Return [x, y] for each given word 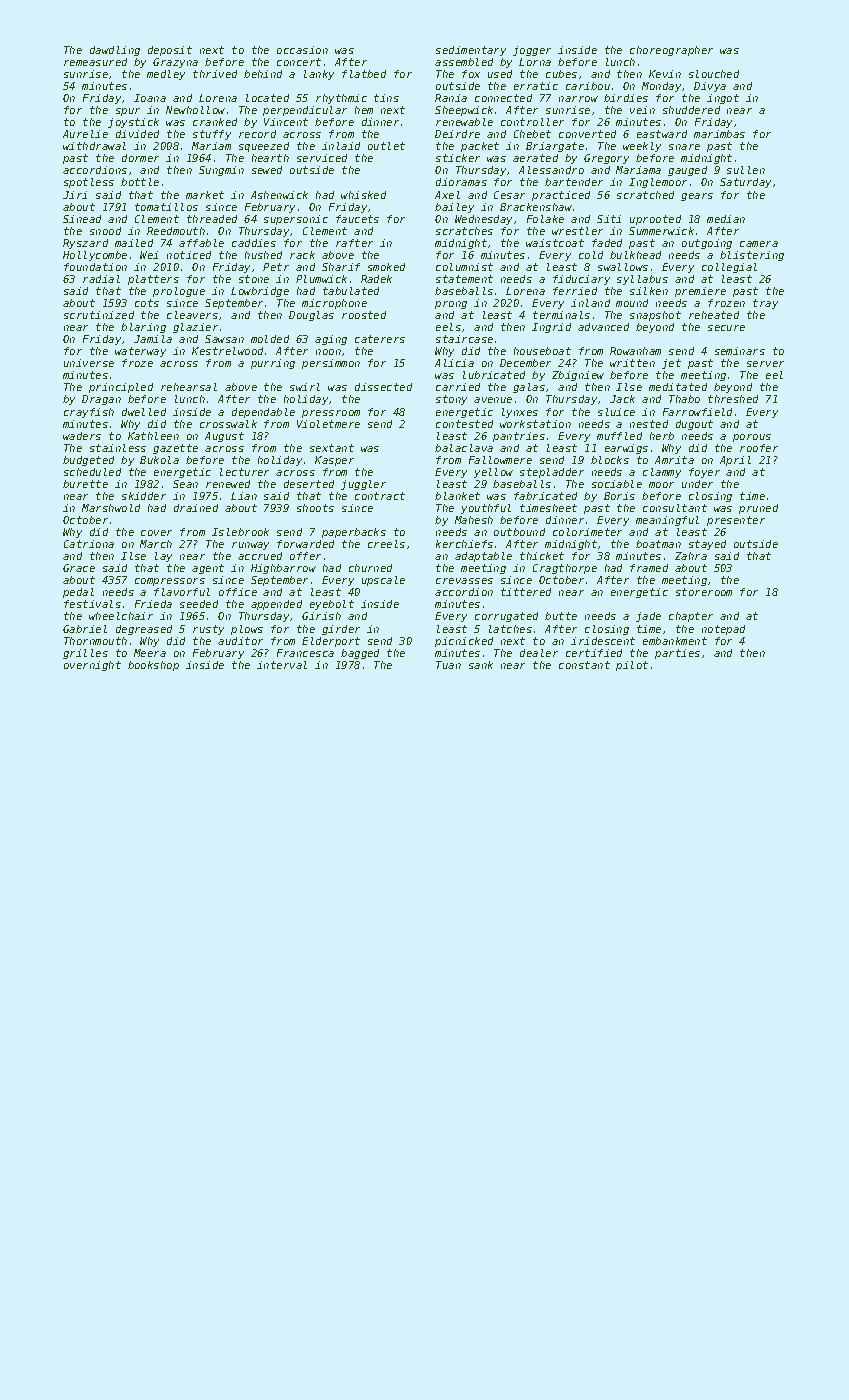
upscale [383, 581]
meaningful [667, 521]
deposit [170, 51]
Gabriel [85, 629]
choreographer [671, 51]
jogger [532, 51]
